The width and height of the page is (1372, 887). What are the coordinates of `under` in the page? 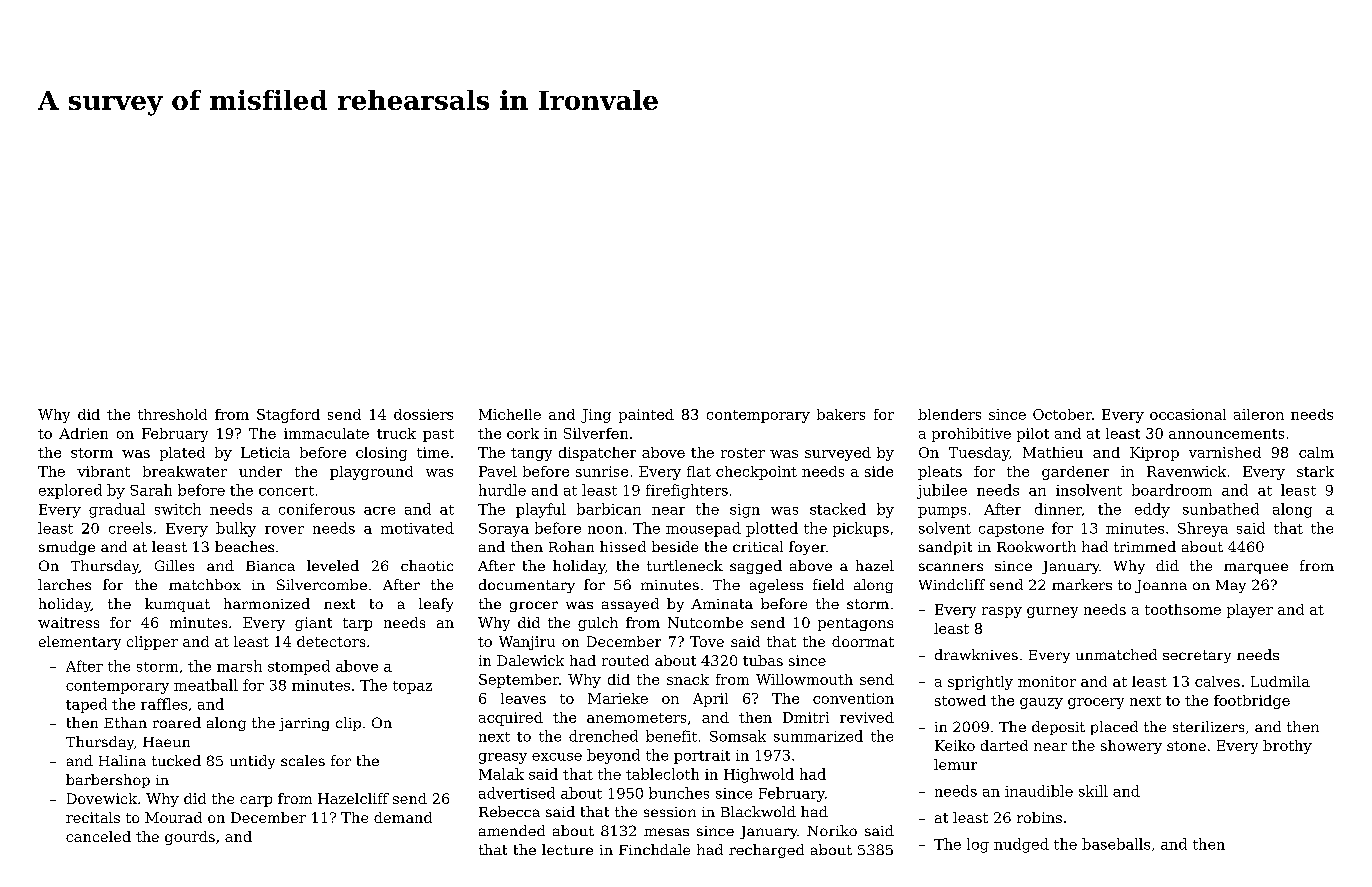 It's located at (260, 471).
